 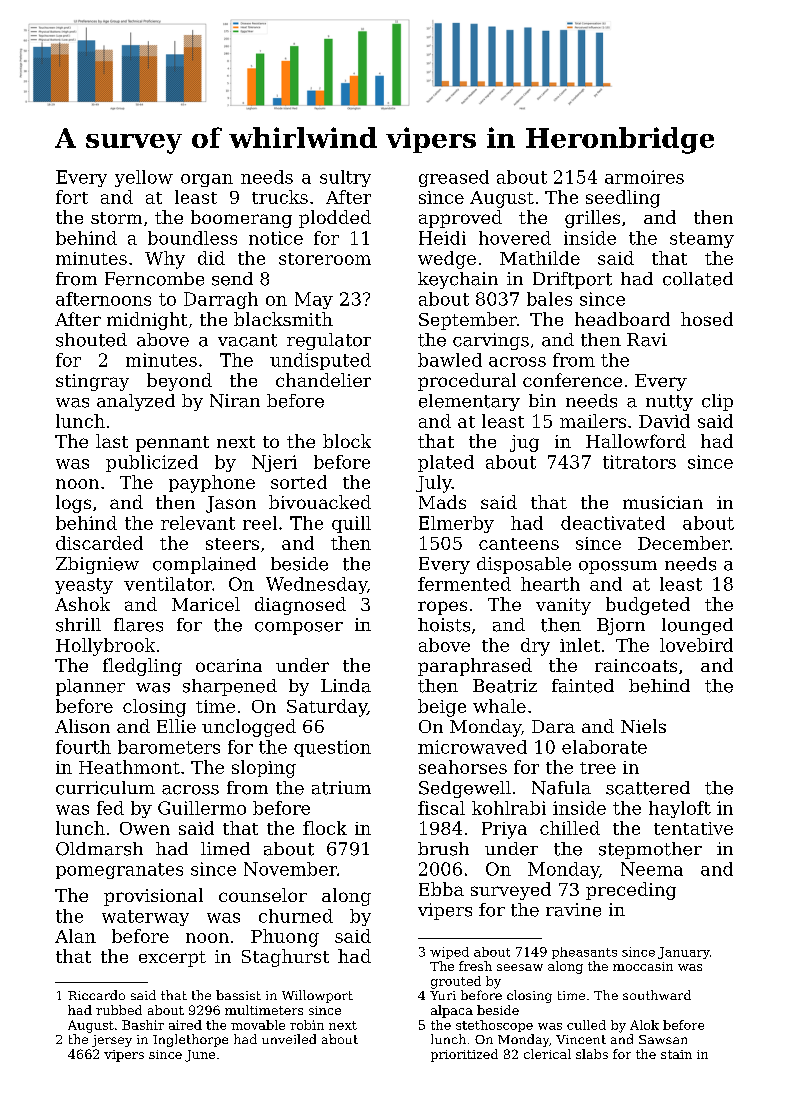 I want to click on block, so click(x=347, y=441).
